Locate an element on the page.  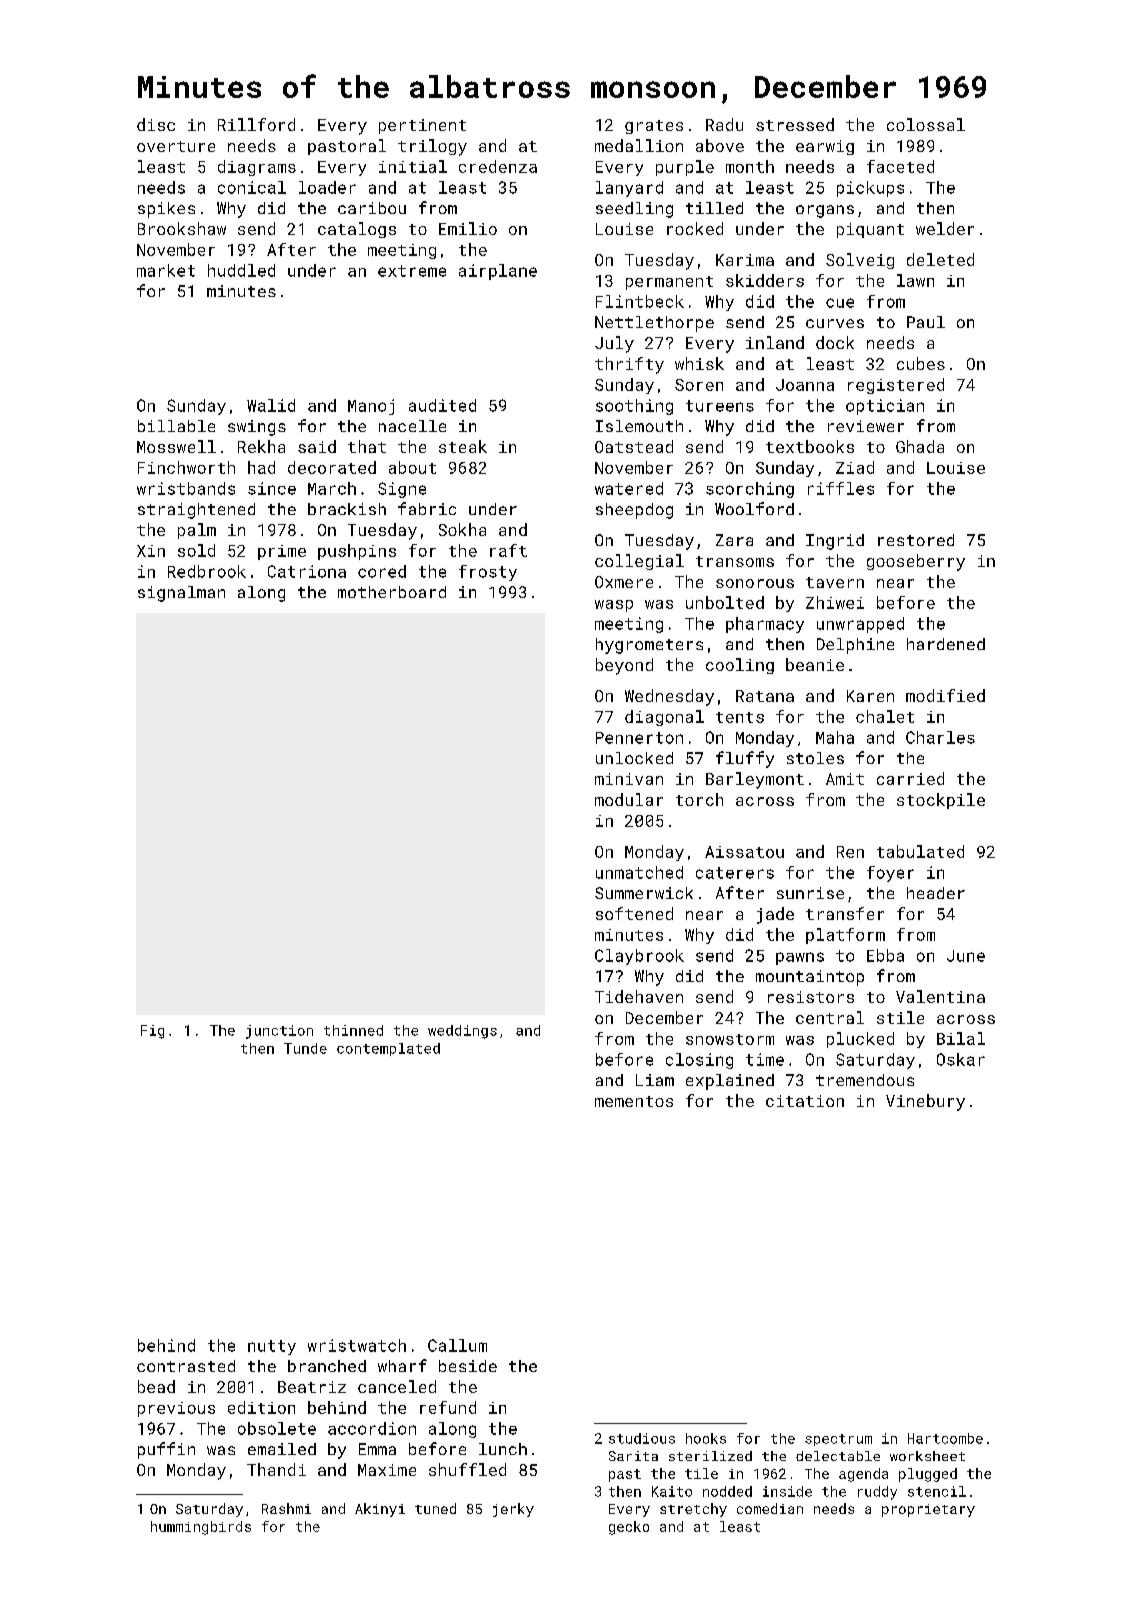
puffin is located at coordinates (166, 1450).
